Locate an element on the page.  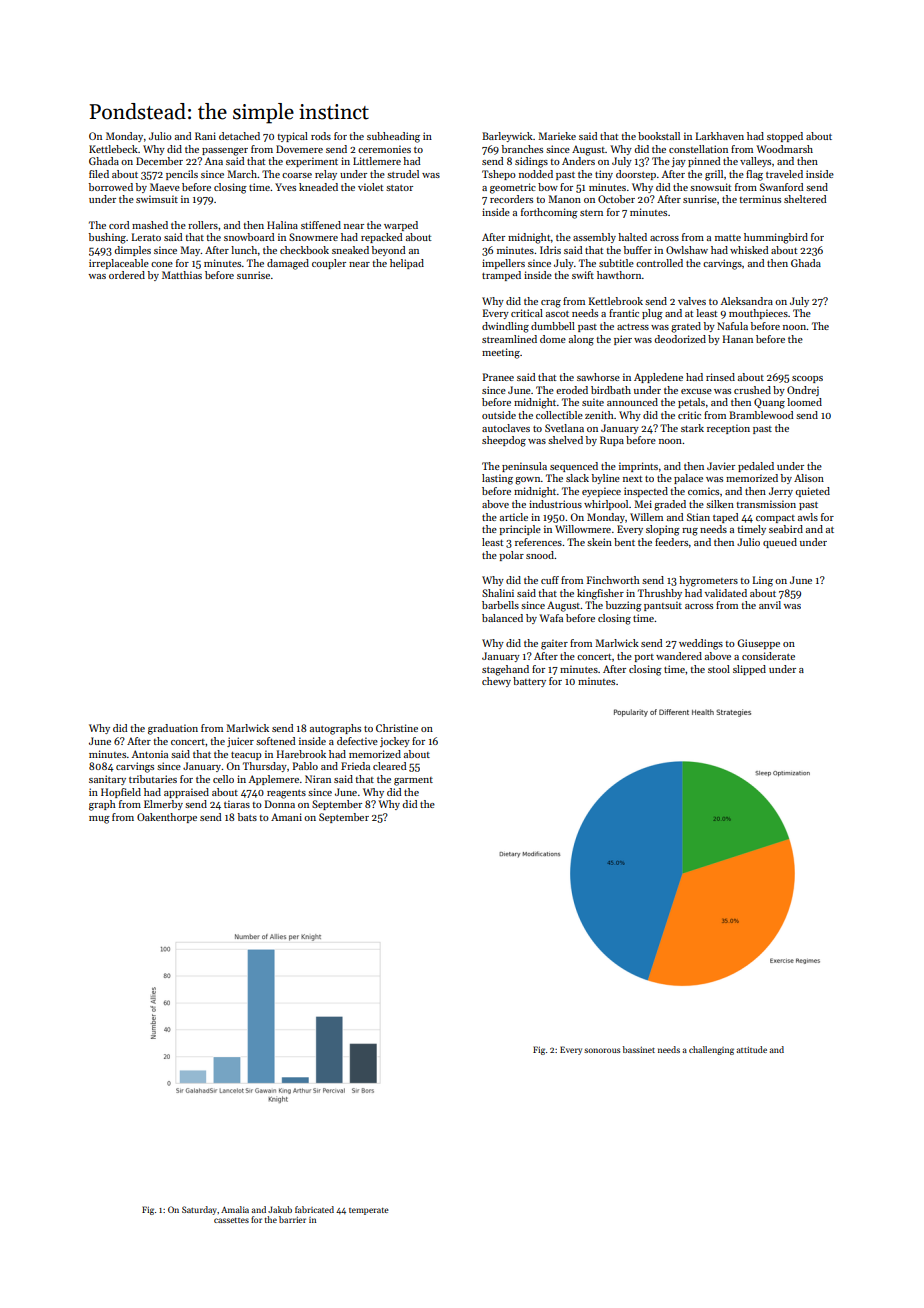
sonorous is located at coordinates (602, 1050).
